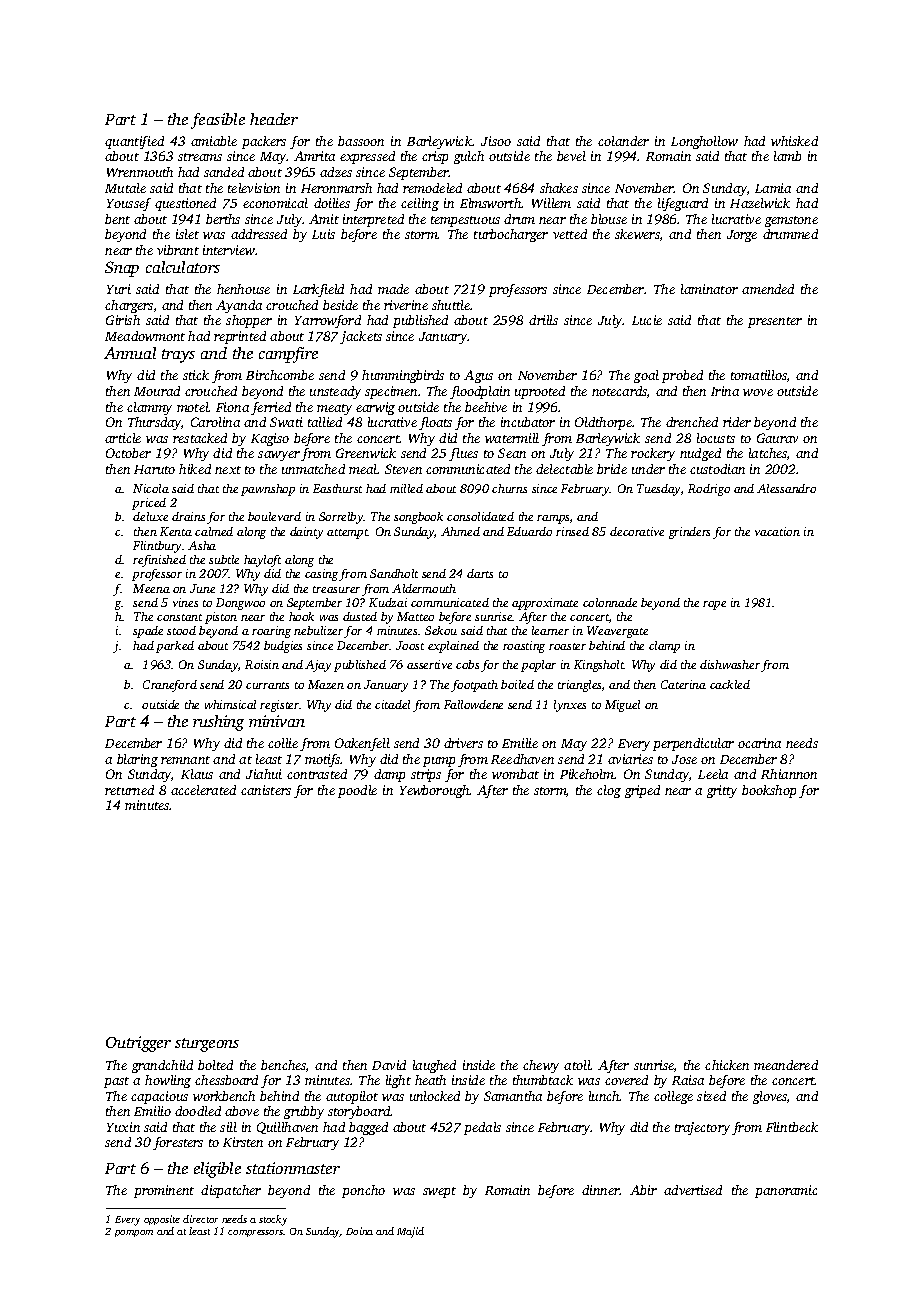 The height and width of the screenshot is (1308, 924). What do you see at coordinates (130, 353) in the screenshot?
I see `Annual` at bounding box center [130, 353].
